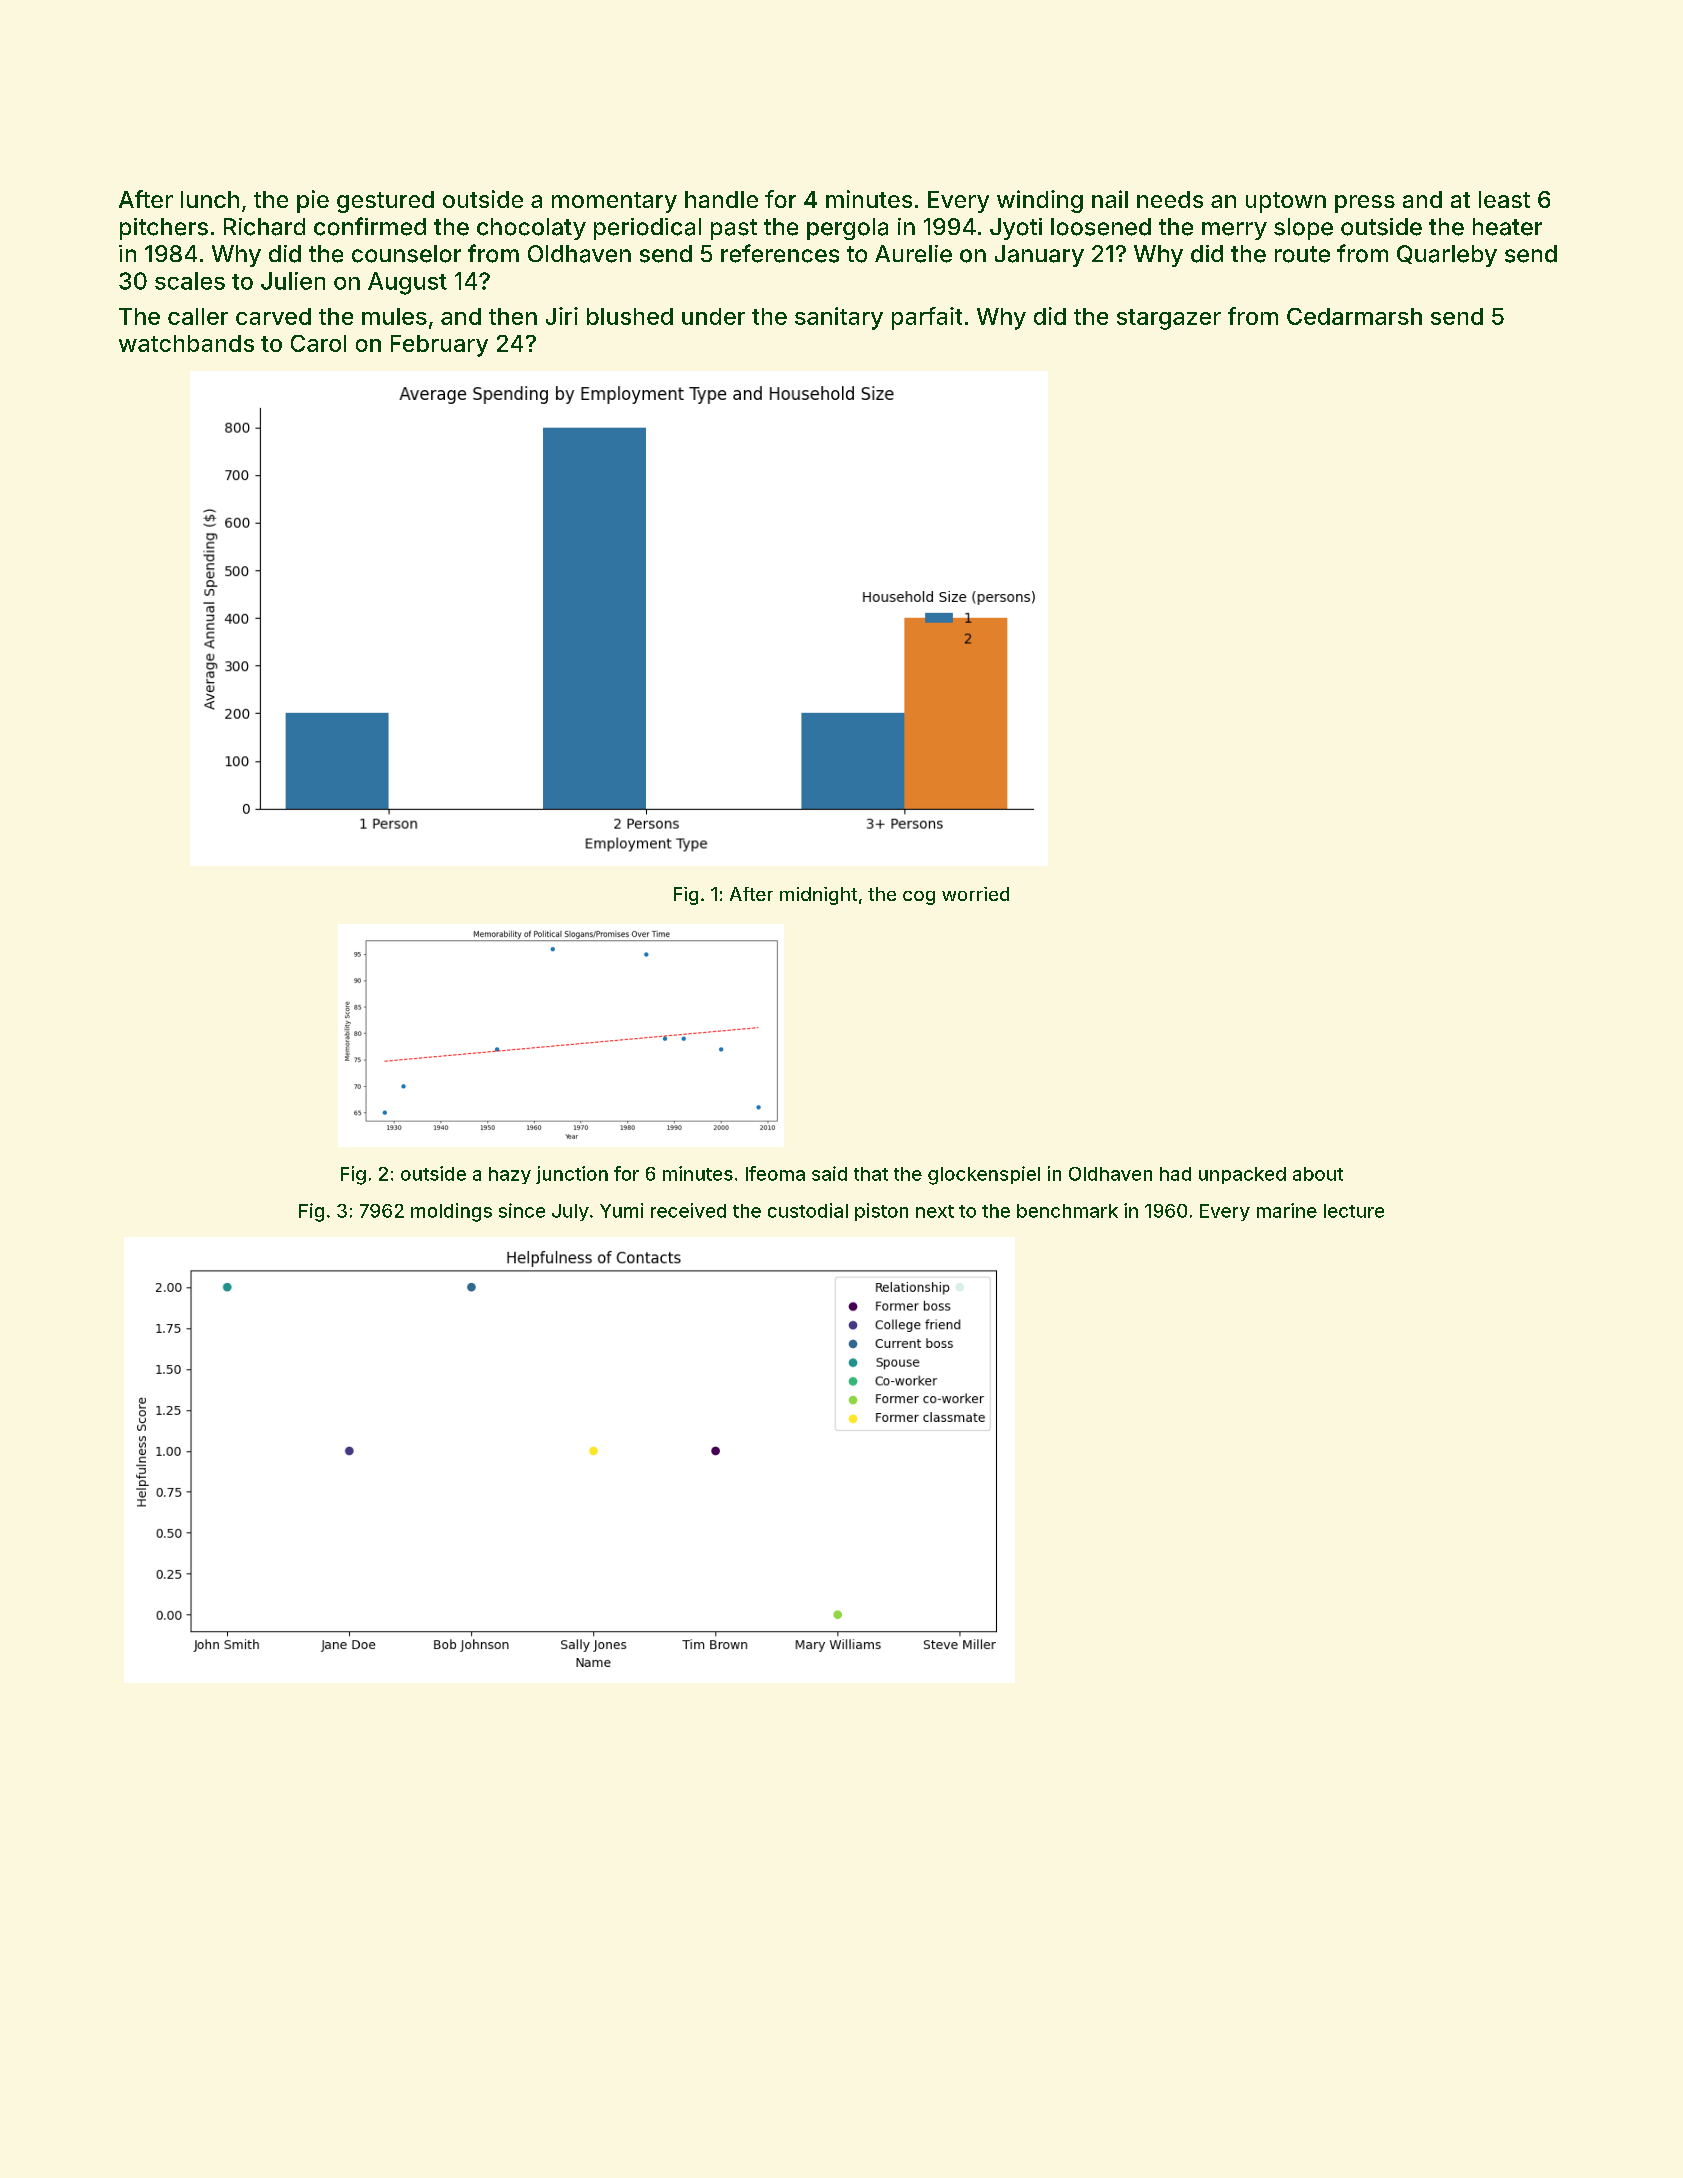 The image size is (1683, 2178). What do you see at coordinates (919, 898) in the page?
I see `cog` at bounding box center [919, 898].
